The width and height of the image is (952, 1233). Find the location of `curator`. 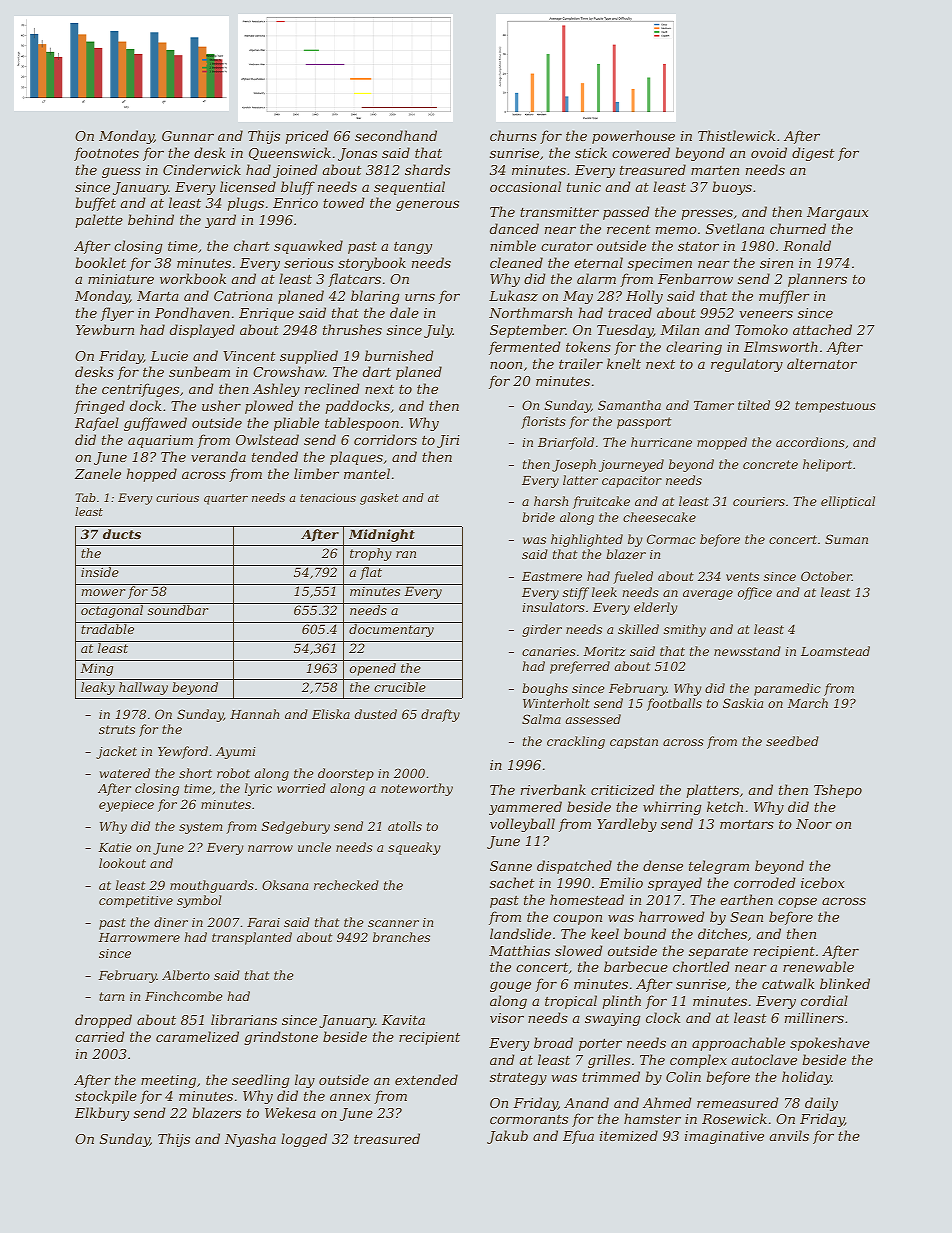

curator is located at coordinates (567, 246).
